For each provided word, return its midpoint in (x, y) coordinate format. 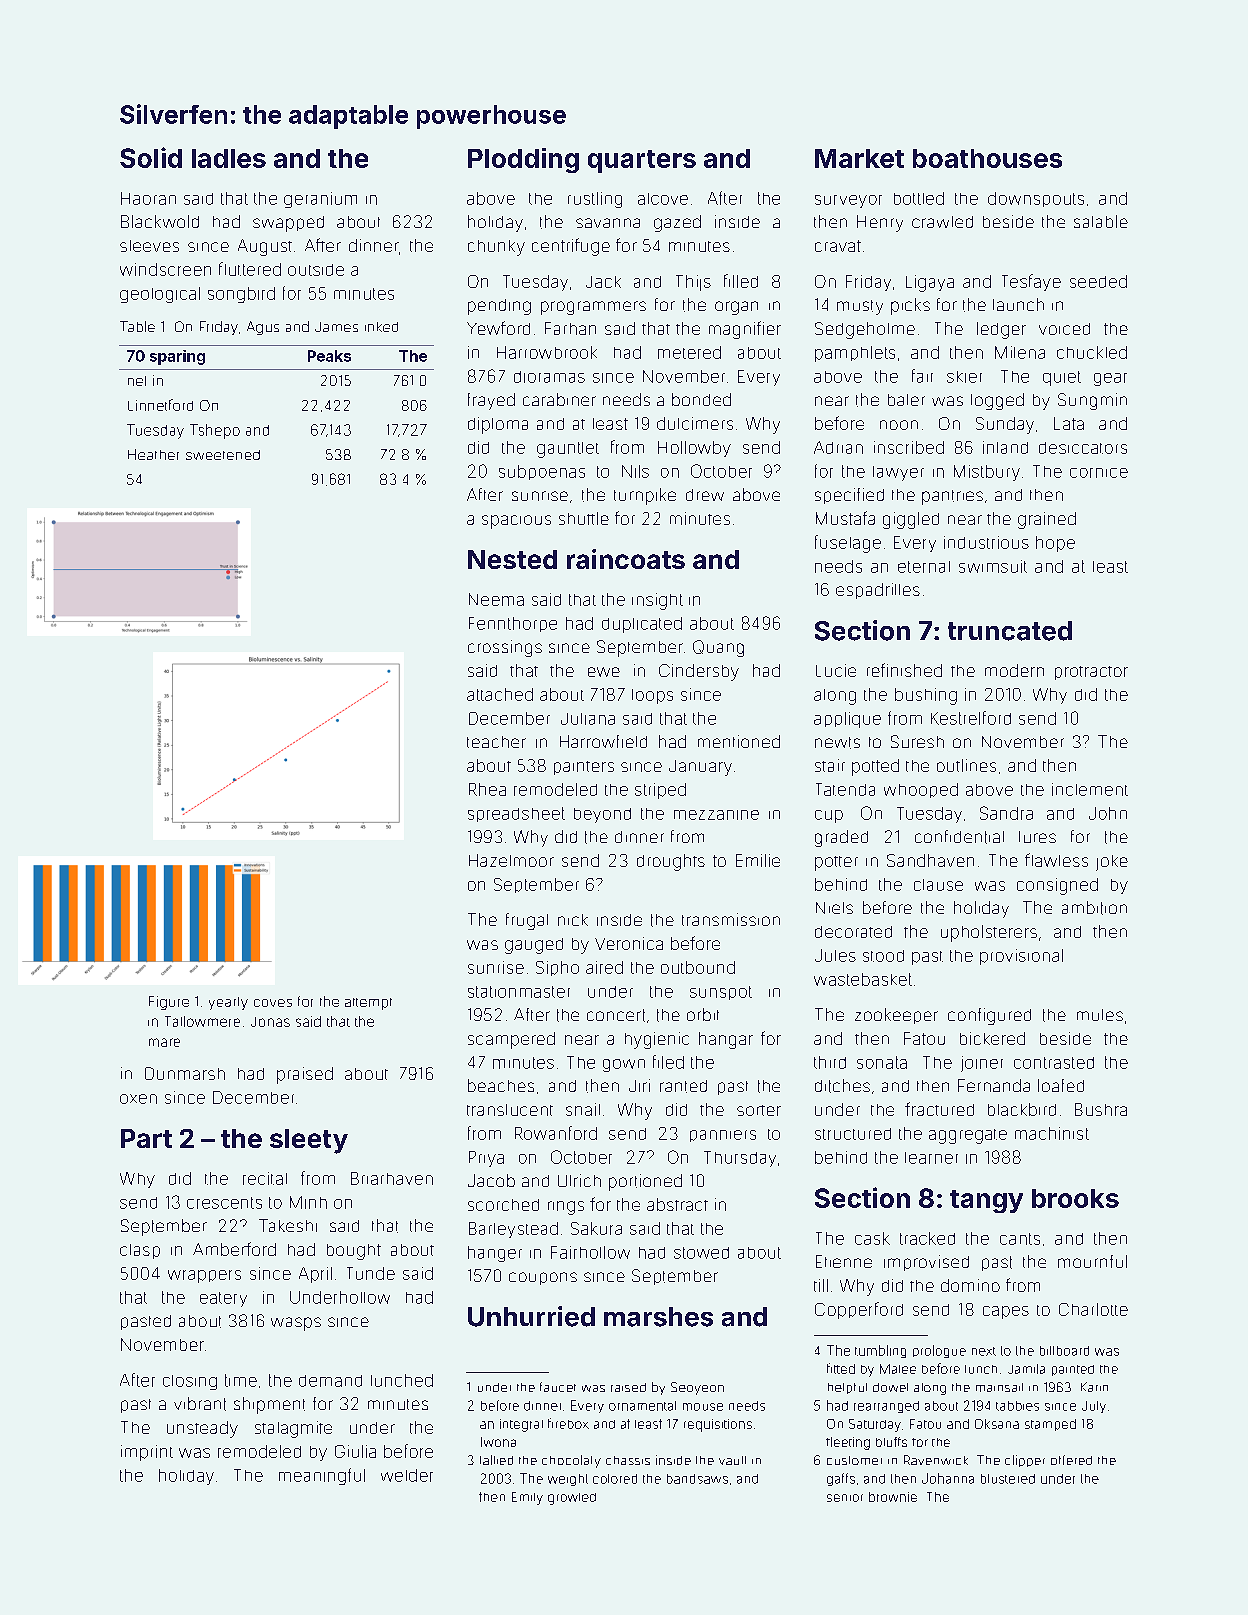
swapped (288, 224)
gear (1110, 379)
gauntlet (568, 450)
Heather (153, 454)
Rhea (487, 789)
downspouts (1036, 199)
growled (572, 1499)
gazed (677, 223)
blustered (1008, 1479)
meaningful (322, 1476)
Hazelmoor (511, 860)
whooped (921, 790)
